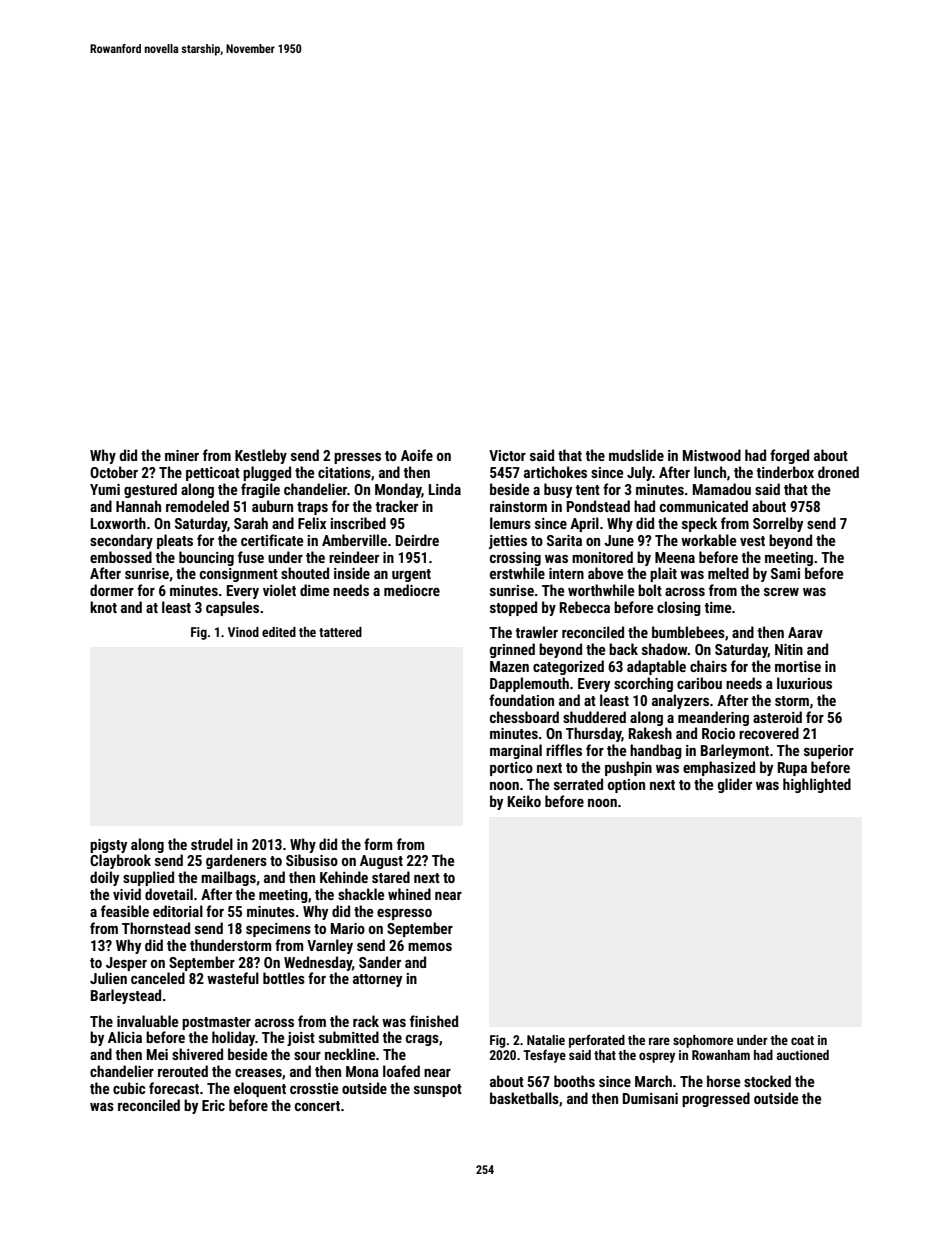 The image size is (952, 1233). I want to click on sophomore, so click(703, 1041).
